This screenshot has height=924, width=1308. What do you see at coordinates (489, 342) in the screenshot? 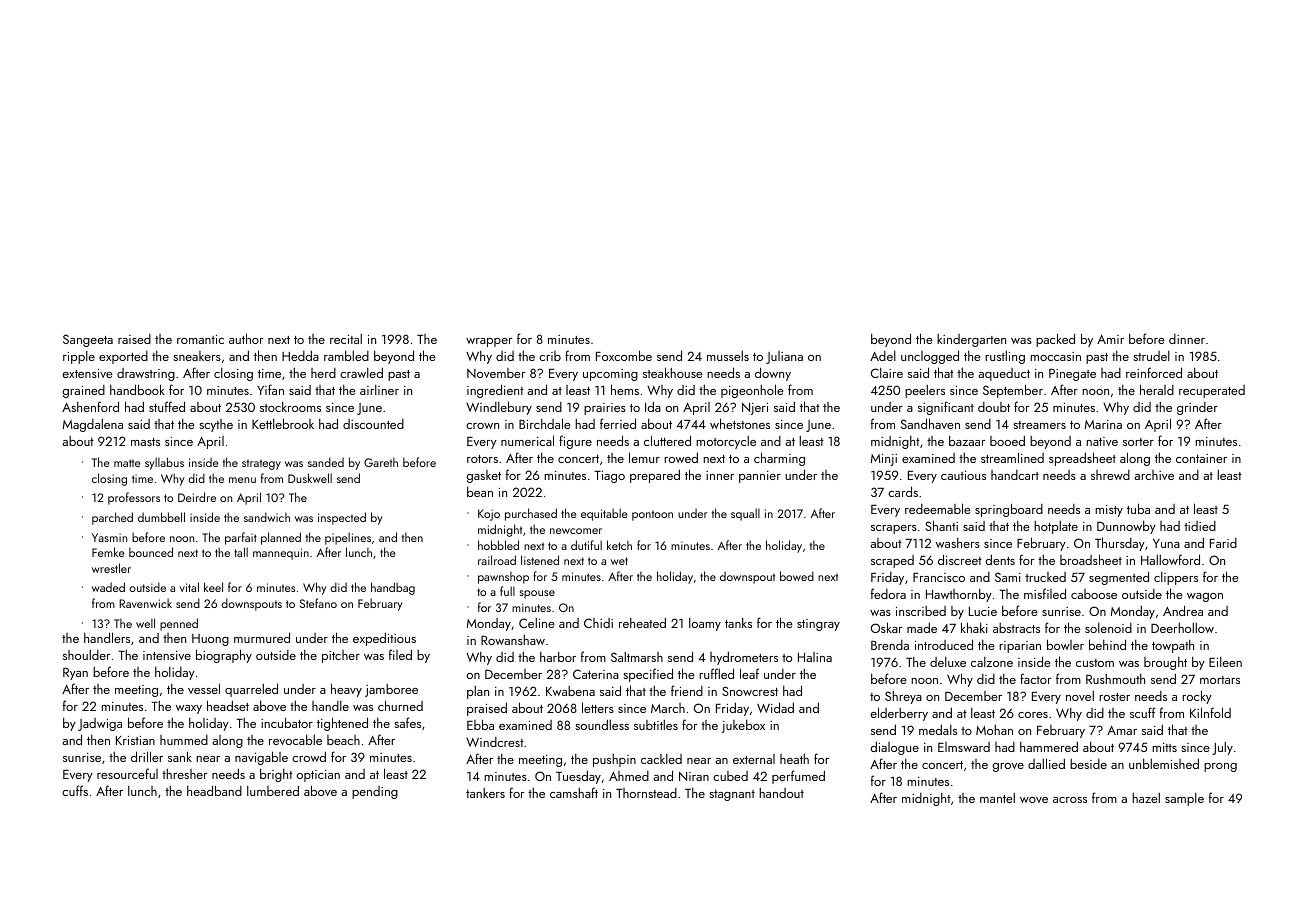
I see `wrapper` at bounding box center [489, 342].
